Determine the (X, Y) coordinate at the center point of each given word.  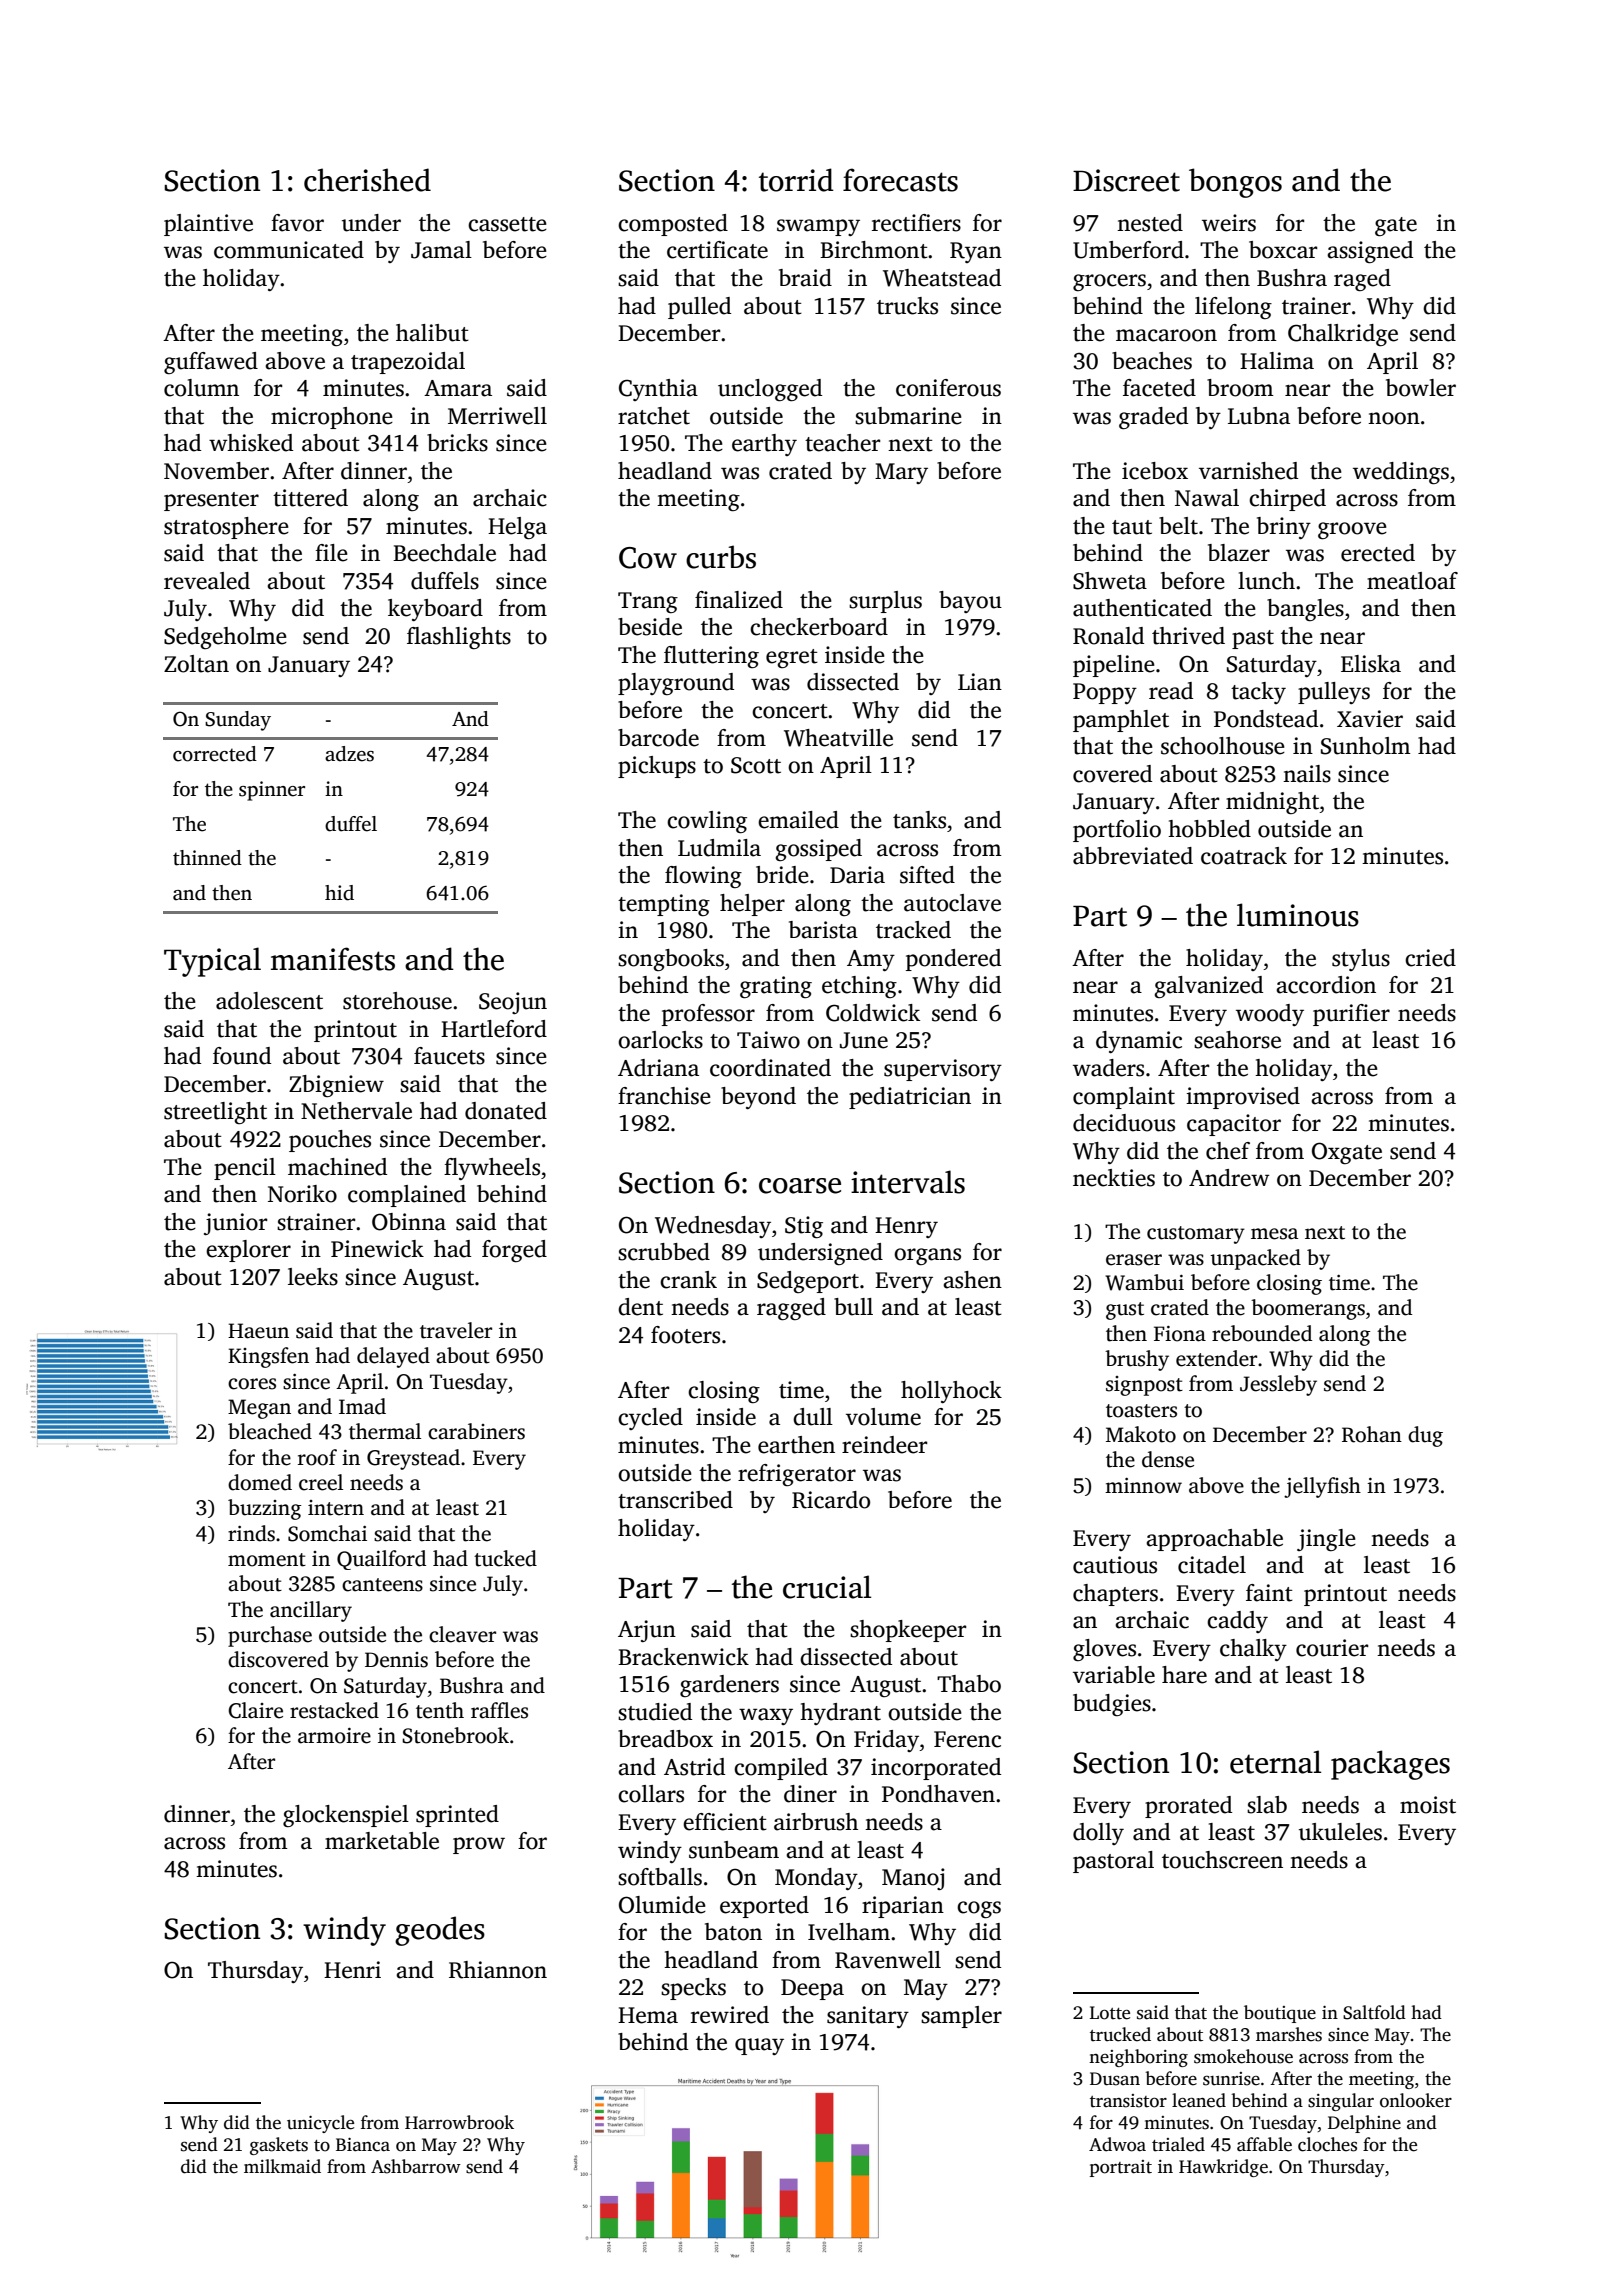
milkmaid (282, 2166)
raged (1362, 280)
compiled (781, 1769)
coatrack (1244, 856)
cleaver (462, 1634)
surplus (885, 602)
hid (339, 893)
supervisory (943, 1070)
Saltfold (1374, 2012)
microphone (332, 418)
